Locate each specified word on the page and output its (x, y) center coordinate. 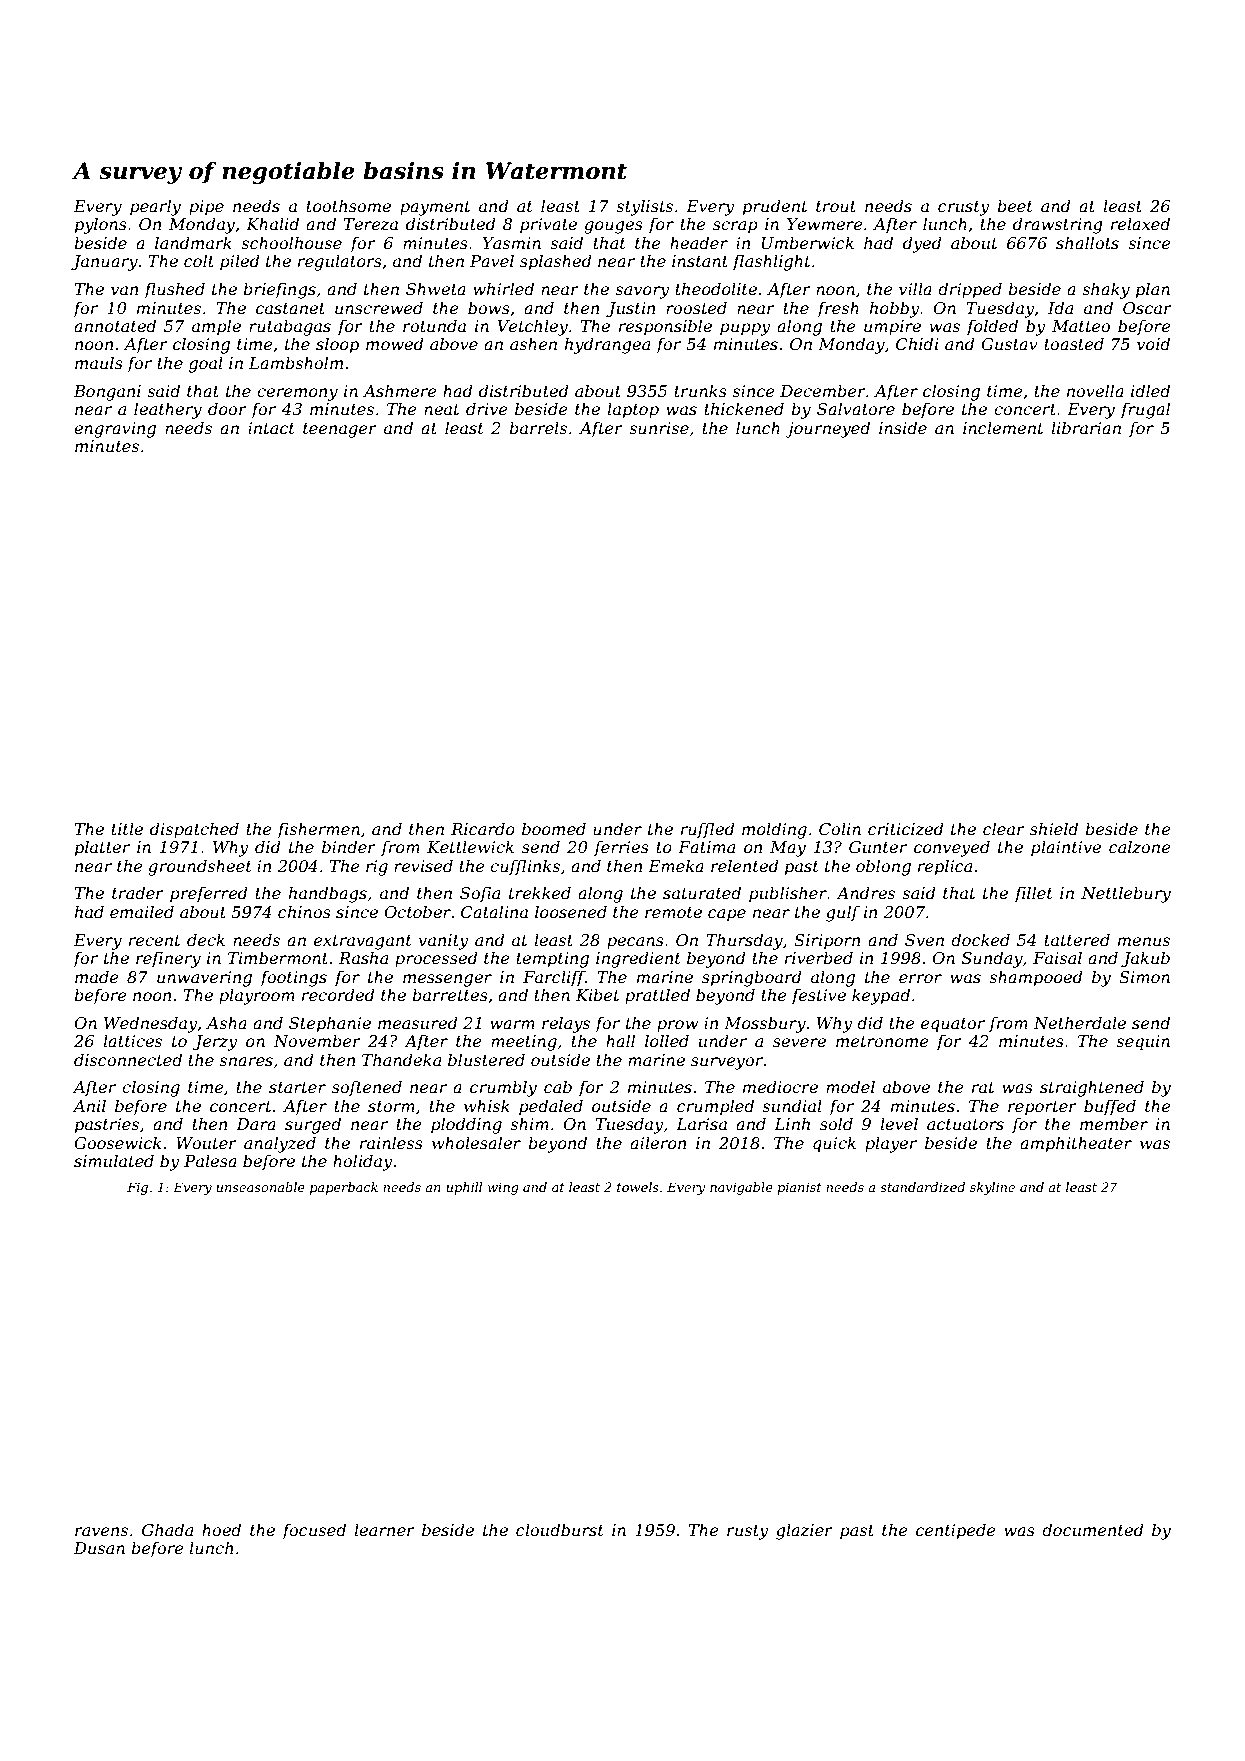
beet (1015, 205)
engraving (115, 430)
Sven (924, 940)
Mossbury (765, 1024)
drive (487, 408)
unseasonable (260, 1187)
